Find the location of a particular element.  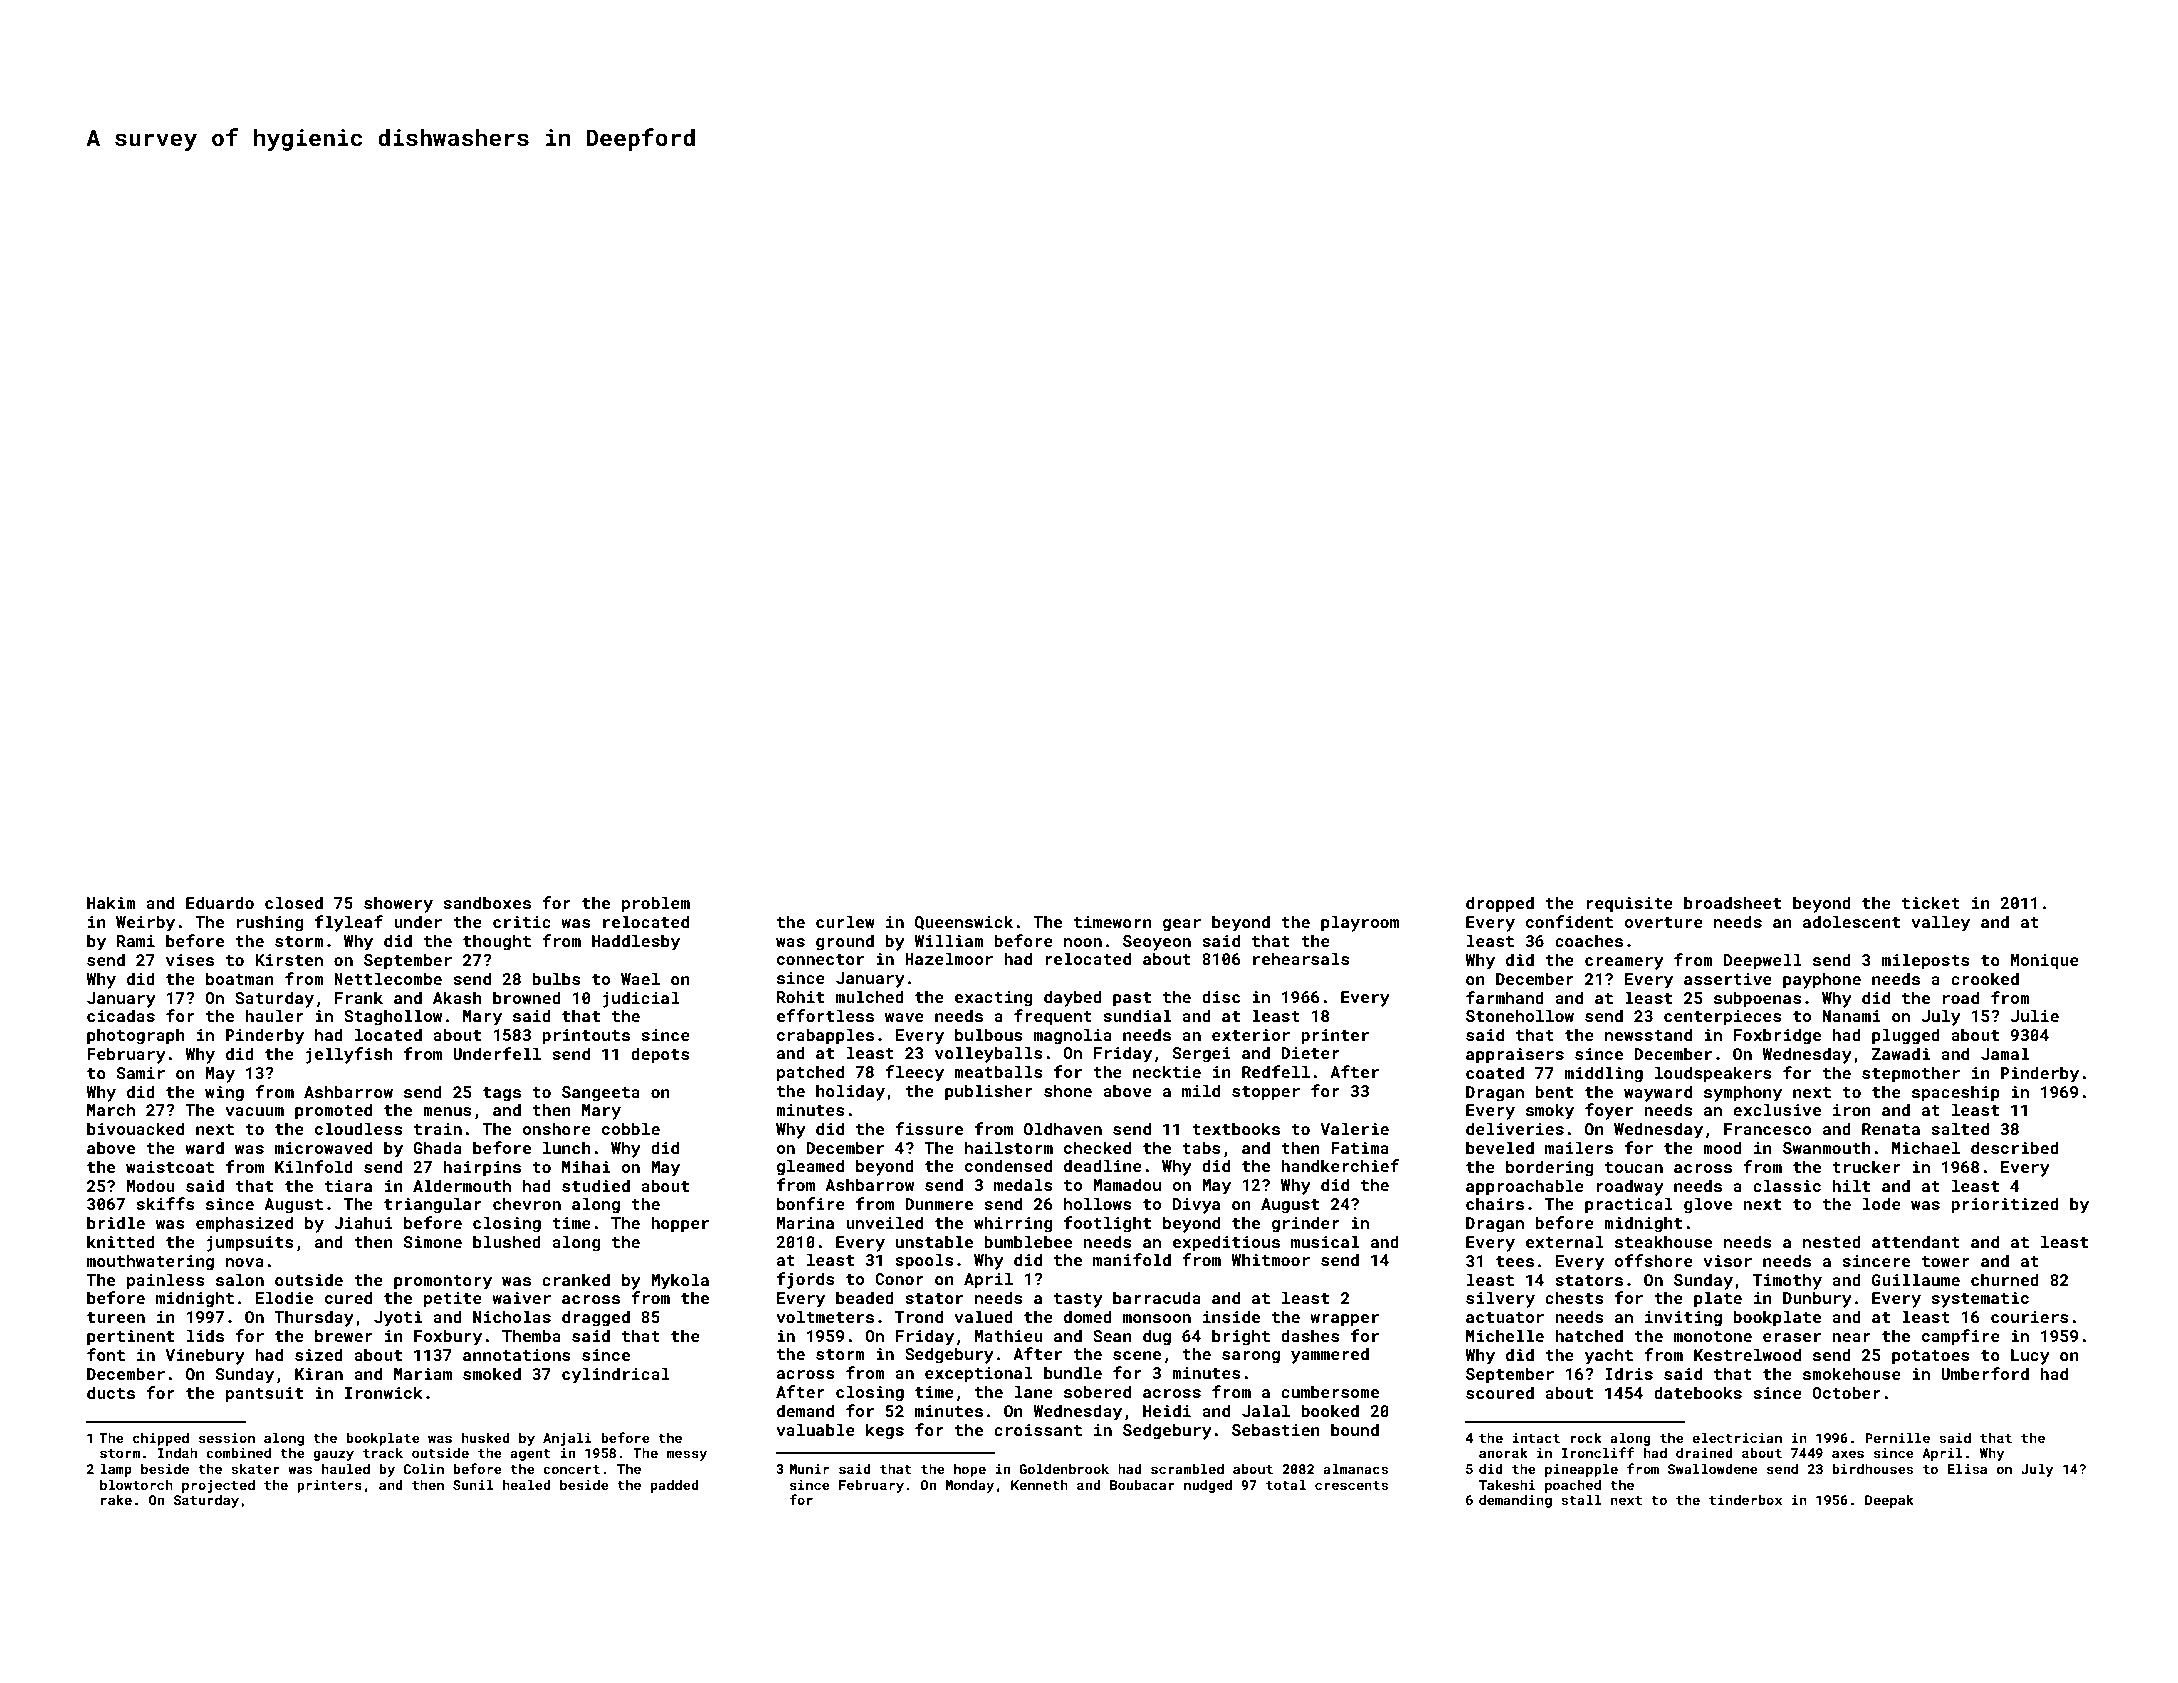

rake is located at coordinates (116, 1499).
